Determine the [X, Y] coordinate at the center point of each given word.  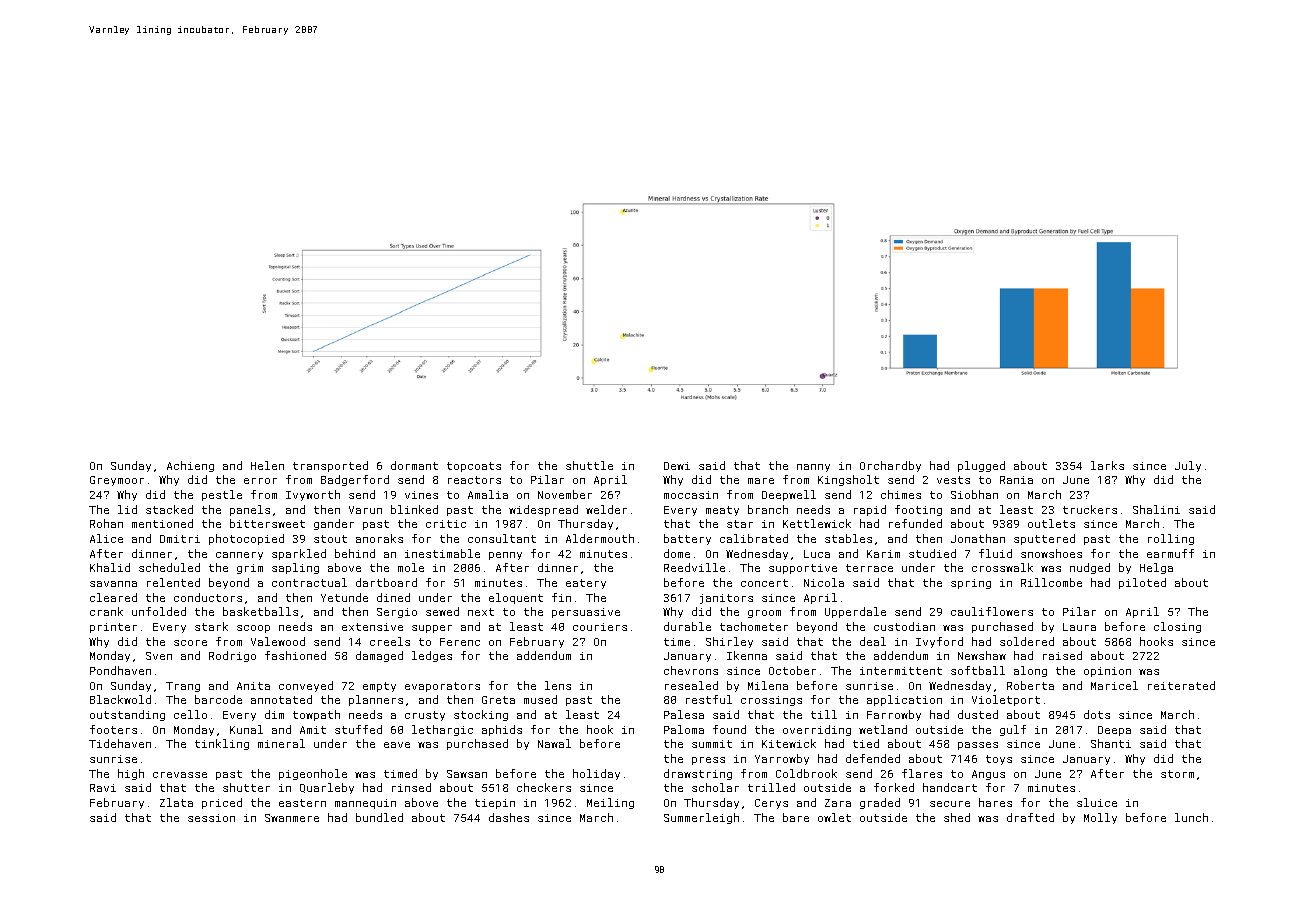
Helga [1156, 568]
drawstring [698, 774]
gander [334, 524]
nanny [813, 468]
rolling [1171, 539]
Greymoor [117, 481]
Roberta [1030, 685]
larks [1107, 465]
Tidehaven [120, 743]
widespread [543, 510]
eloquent [516, 598]
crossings [771, 701]
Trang [183, 687]
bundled [379, 817]
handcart [950, 787]
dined [393, 597]
